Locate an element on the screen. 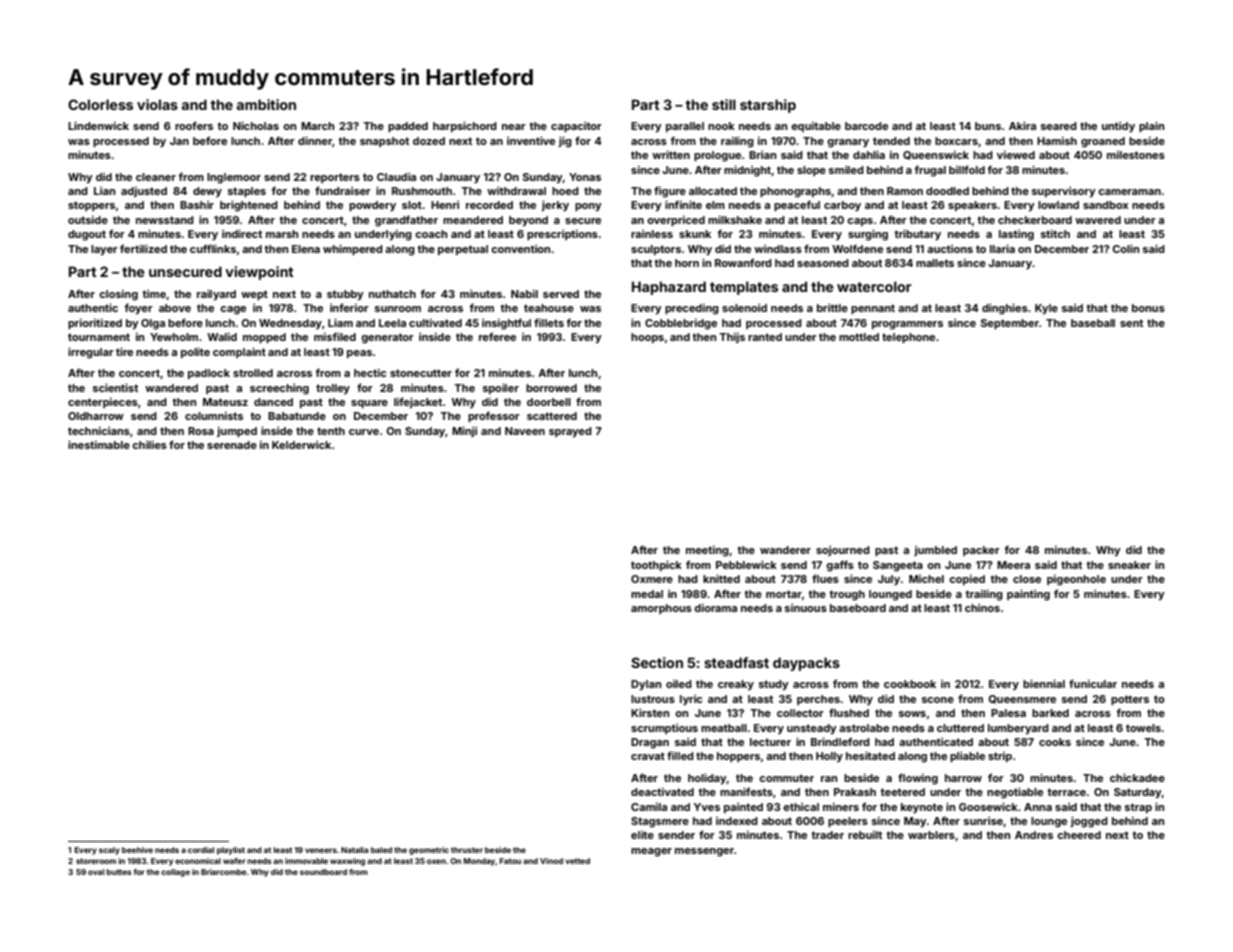 Image resolution: width=1233 pixels, height=952 pixels. meeting is located at coordinates (707, 551).
